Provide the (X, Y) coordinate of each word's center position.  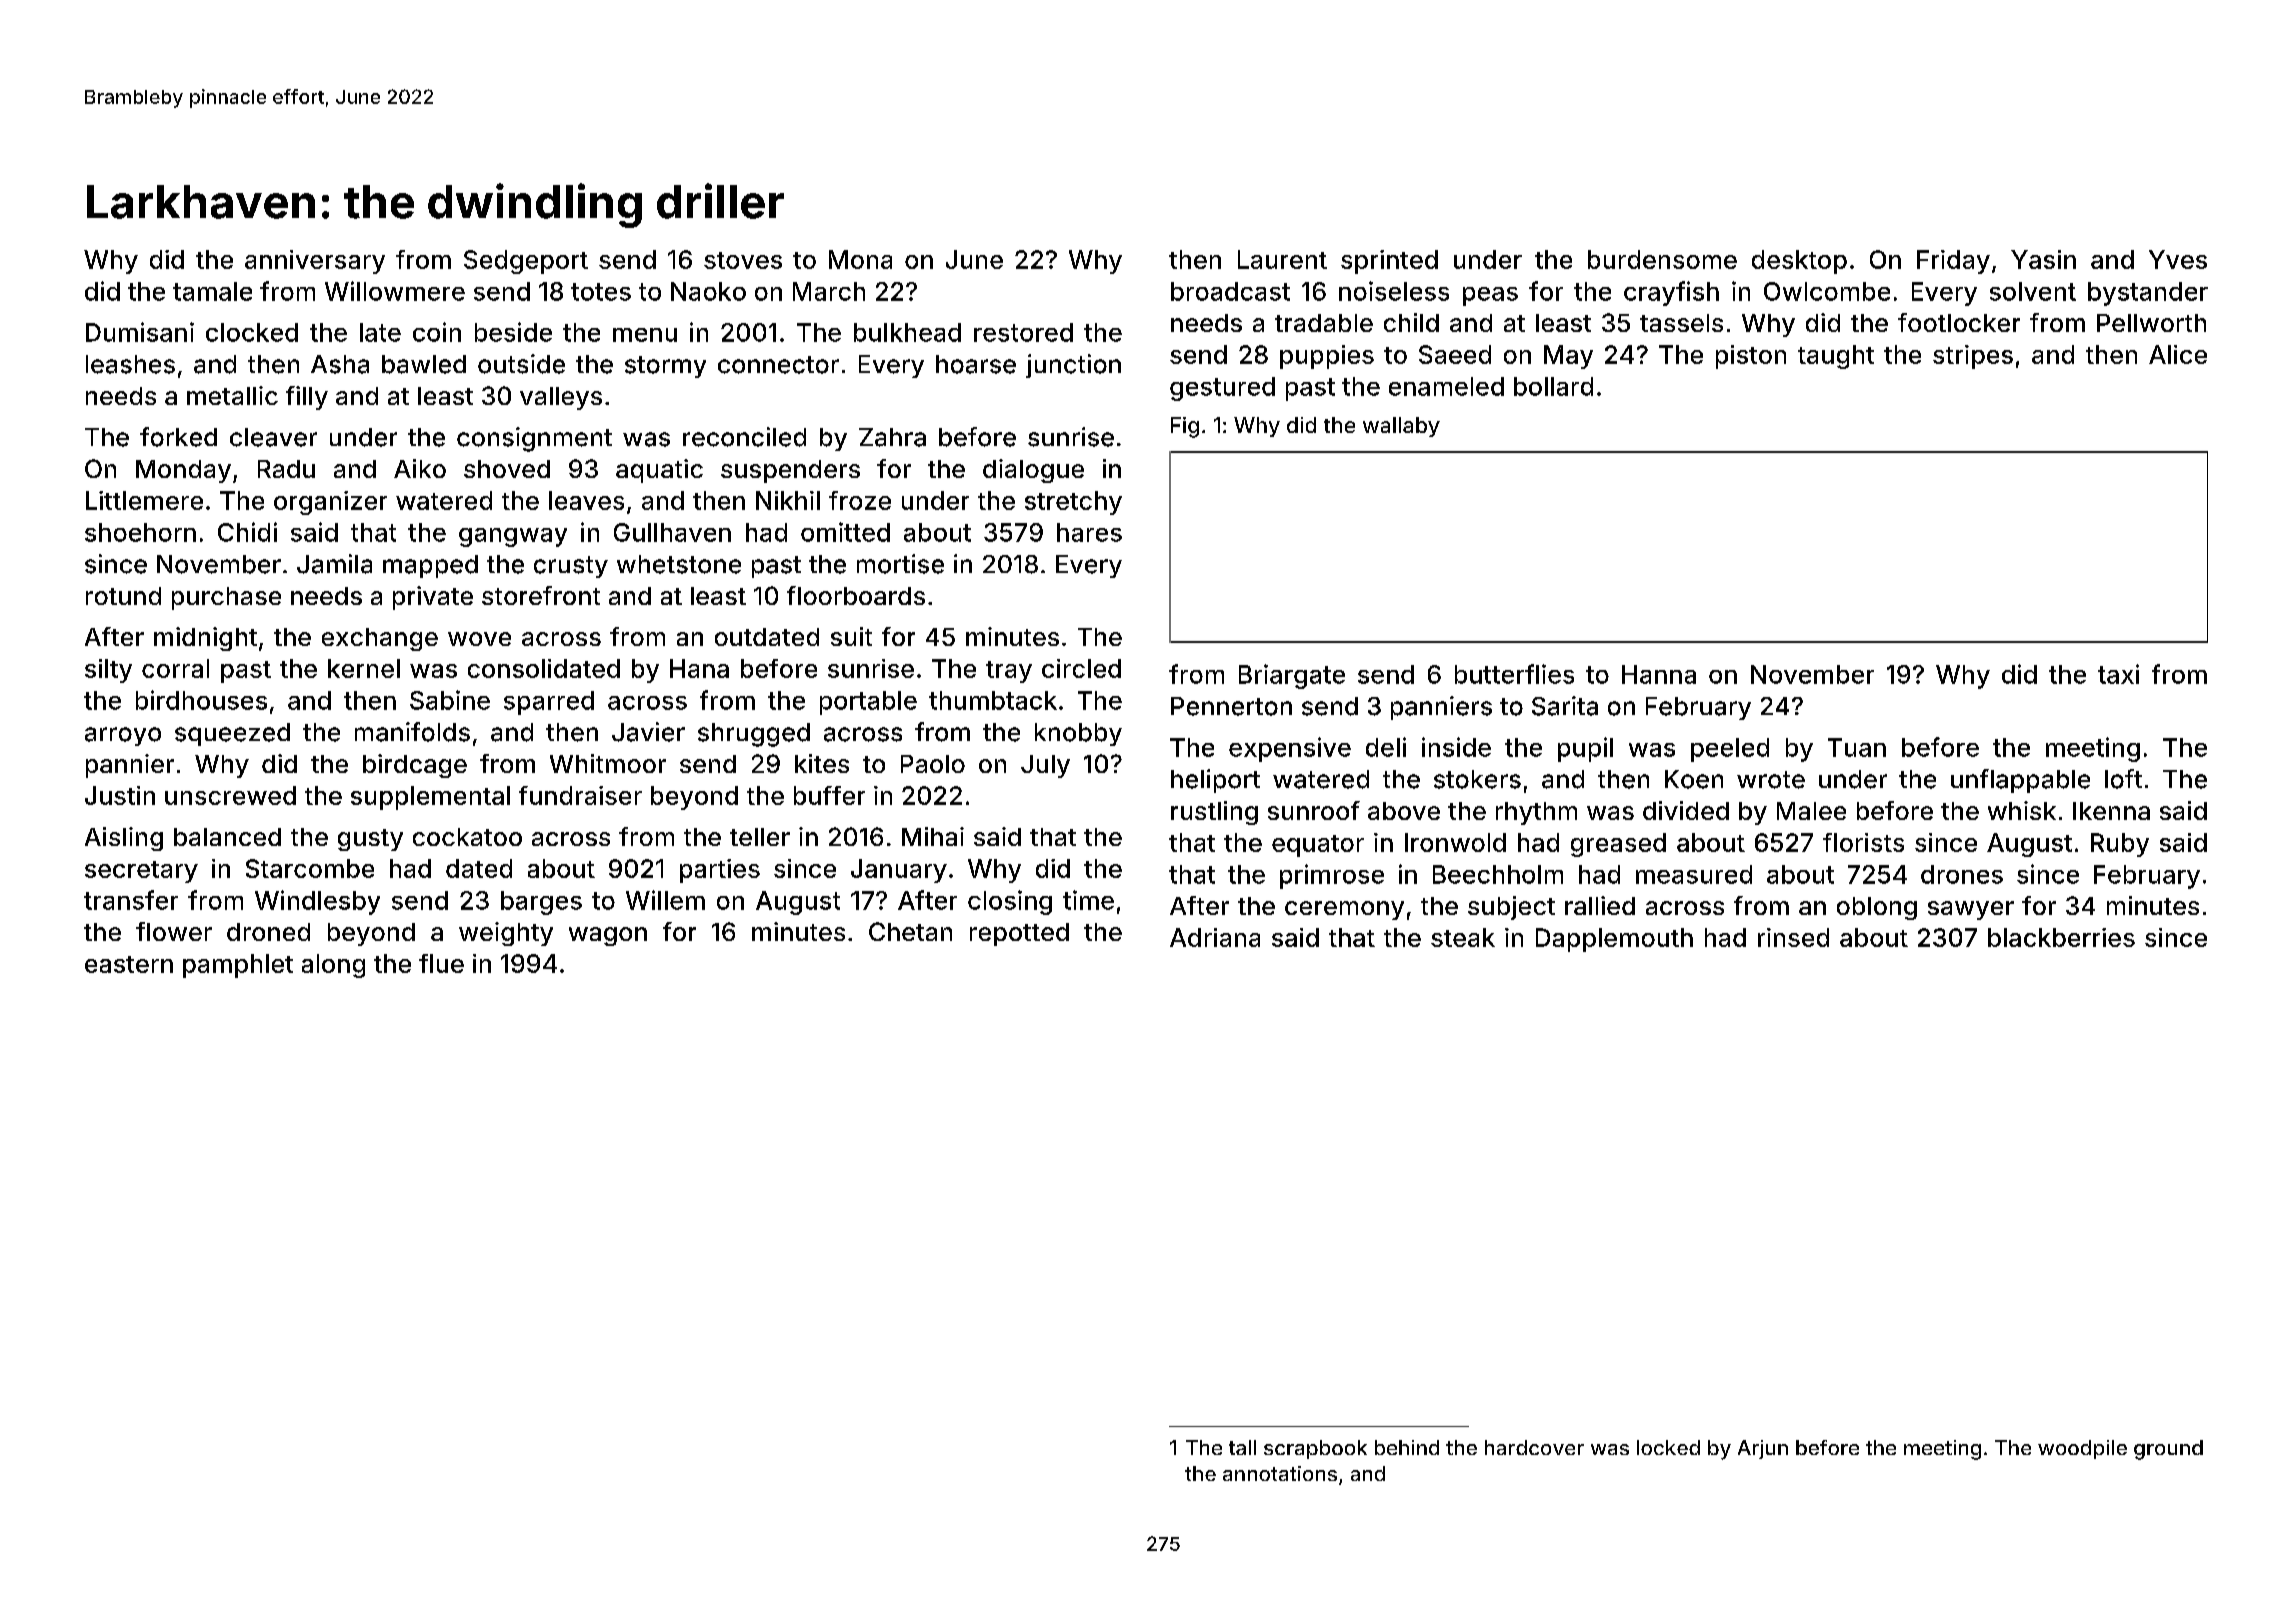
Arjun (1763, 1449)
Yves (2178, 259)
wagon (608, 936)
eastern (129, 964)
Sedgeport (526, 262)
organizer (330, 503)
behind (1407, 1447)
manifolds (412, 732)
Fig (1185, 427)
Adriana (1215, 937)
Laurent (1282, 259)
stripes (1973, 357)
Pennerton (1231, 706)
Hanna (1659, 674)
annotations (1280, 1473)
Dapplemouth (1614, 940)
